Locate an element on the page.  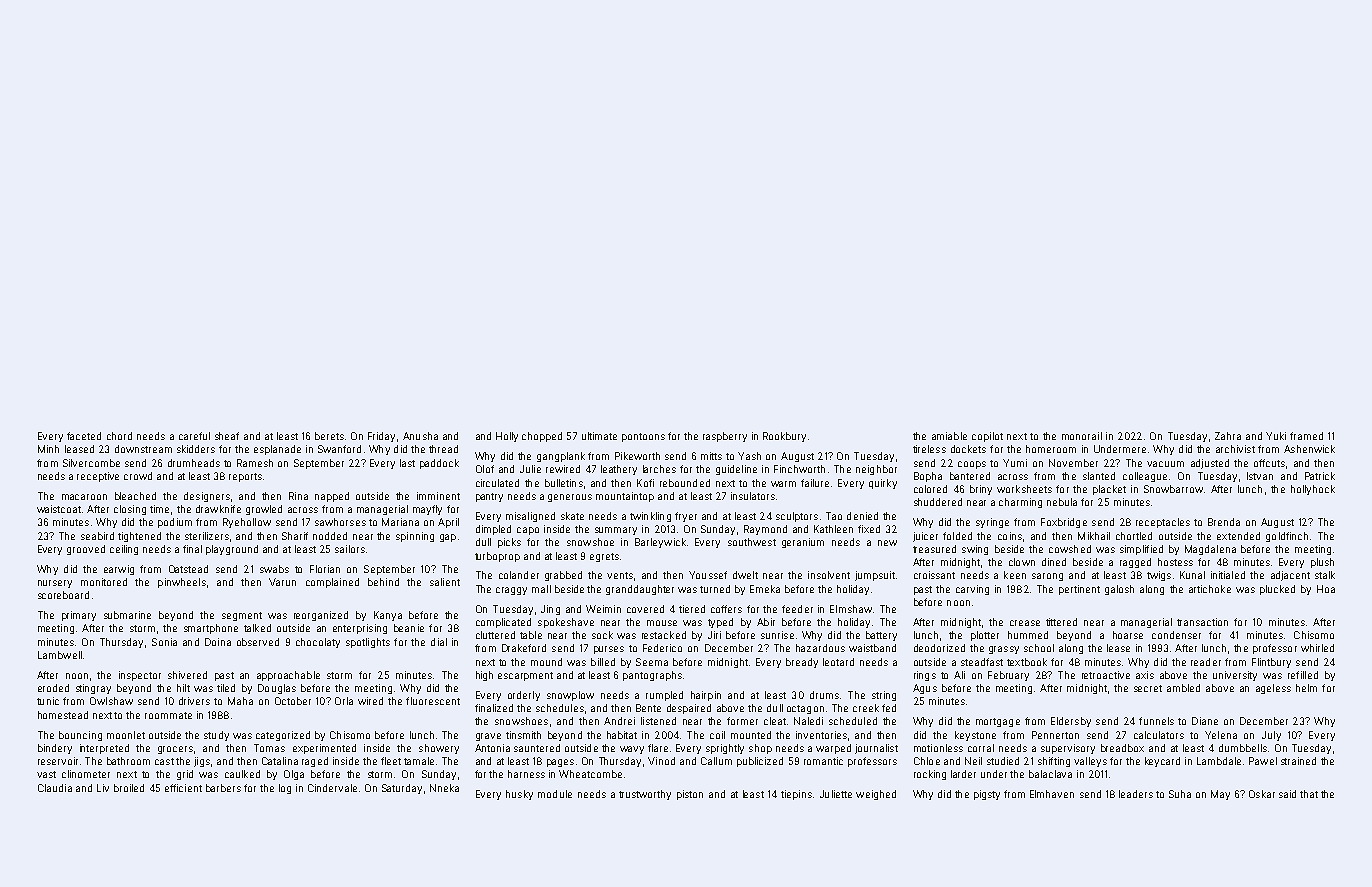
barbers is located at coordinates (223, 788).
